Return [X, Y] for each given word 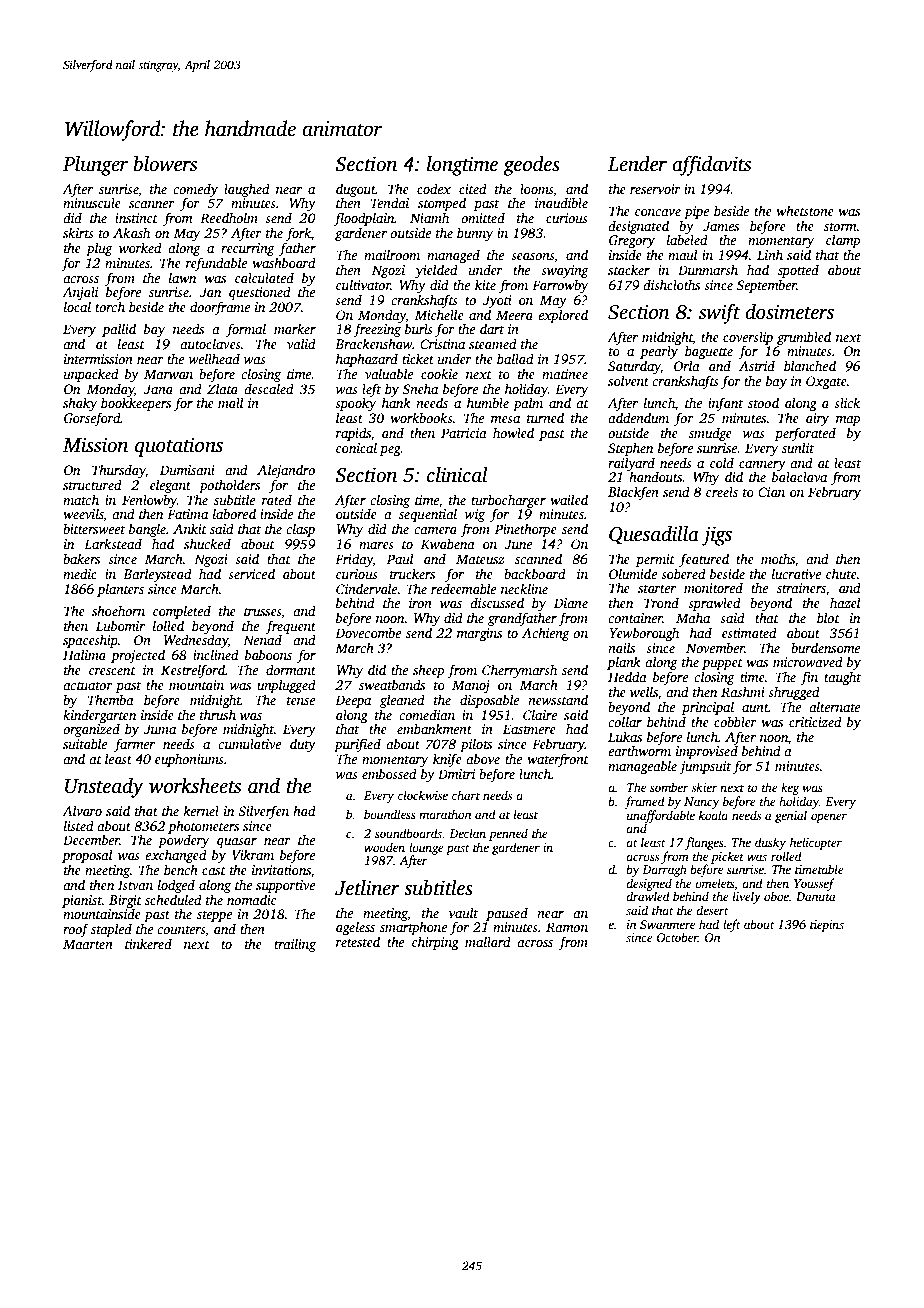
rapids [353, 434]
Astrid [757, 365]
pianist [82, 901]
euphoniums [189, 760]
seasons [532, 256]
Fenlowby [149, 501]
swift [719, 313]
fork [298, 234]
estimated [749, 632]
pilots [476, 745]
